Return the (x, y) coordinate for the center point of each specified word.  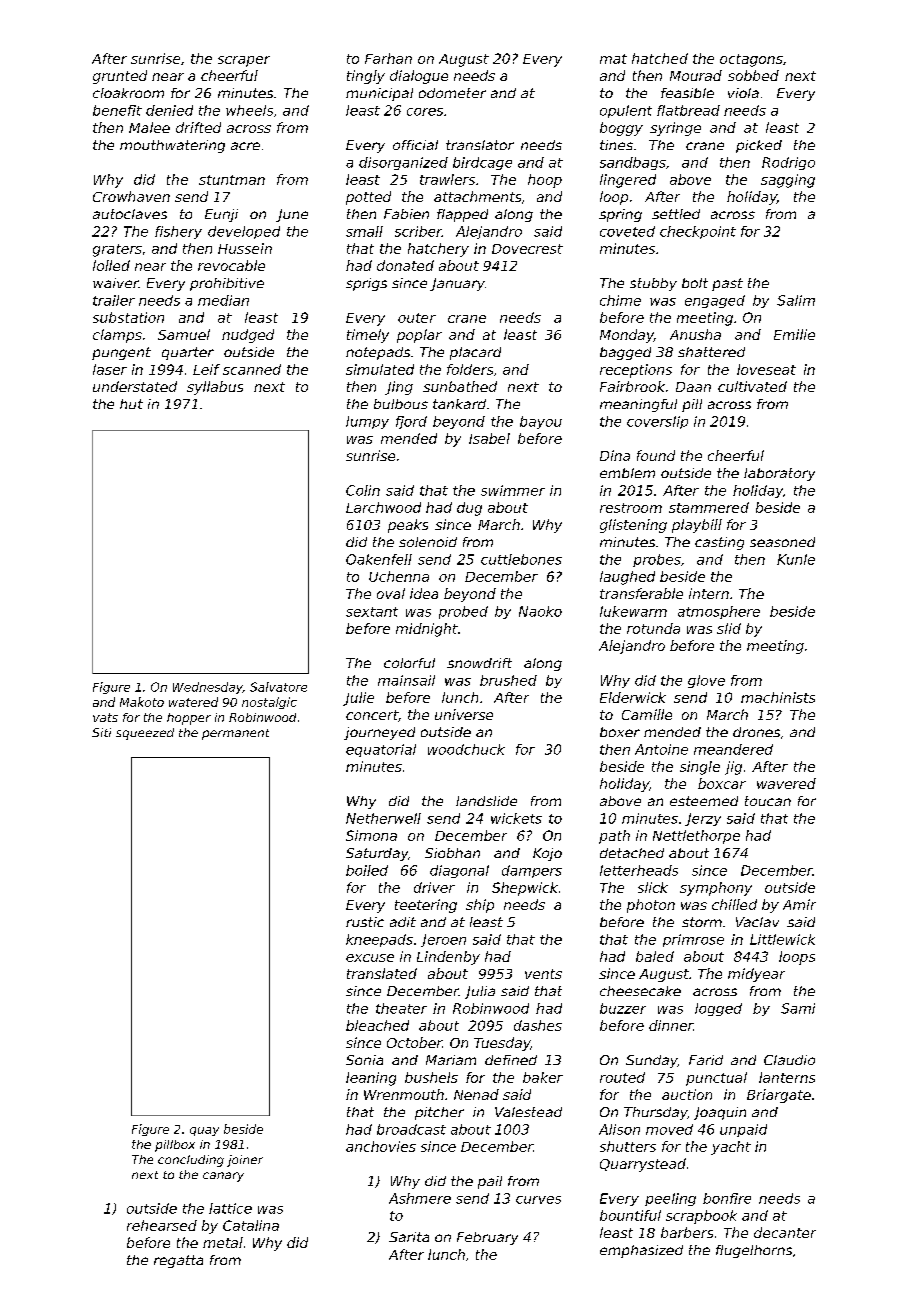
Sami (798, 1008)
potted (368, 198)
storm (702, 922)
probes (657, 560)
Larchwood (383, 507)
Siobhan (452, 853)
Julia (480, 992)
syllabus (215, 388)
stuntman (232, 180)
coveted (627, 231)
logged (718, 1009)
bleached (377, 1025)
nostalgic (269, 703)
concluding (191, 1161)
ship (480, 906)
